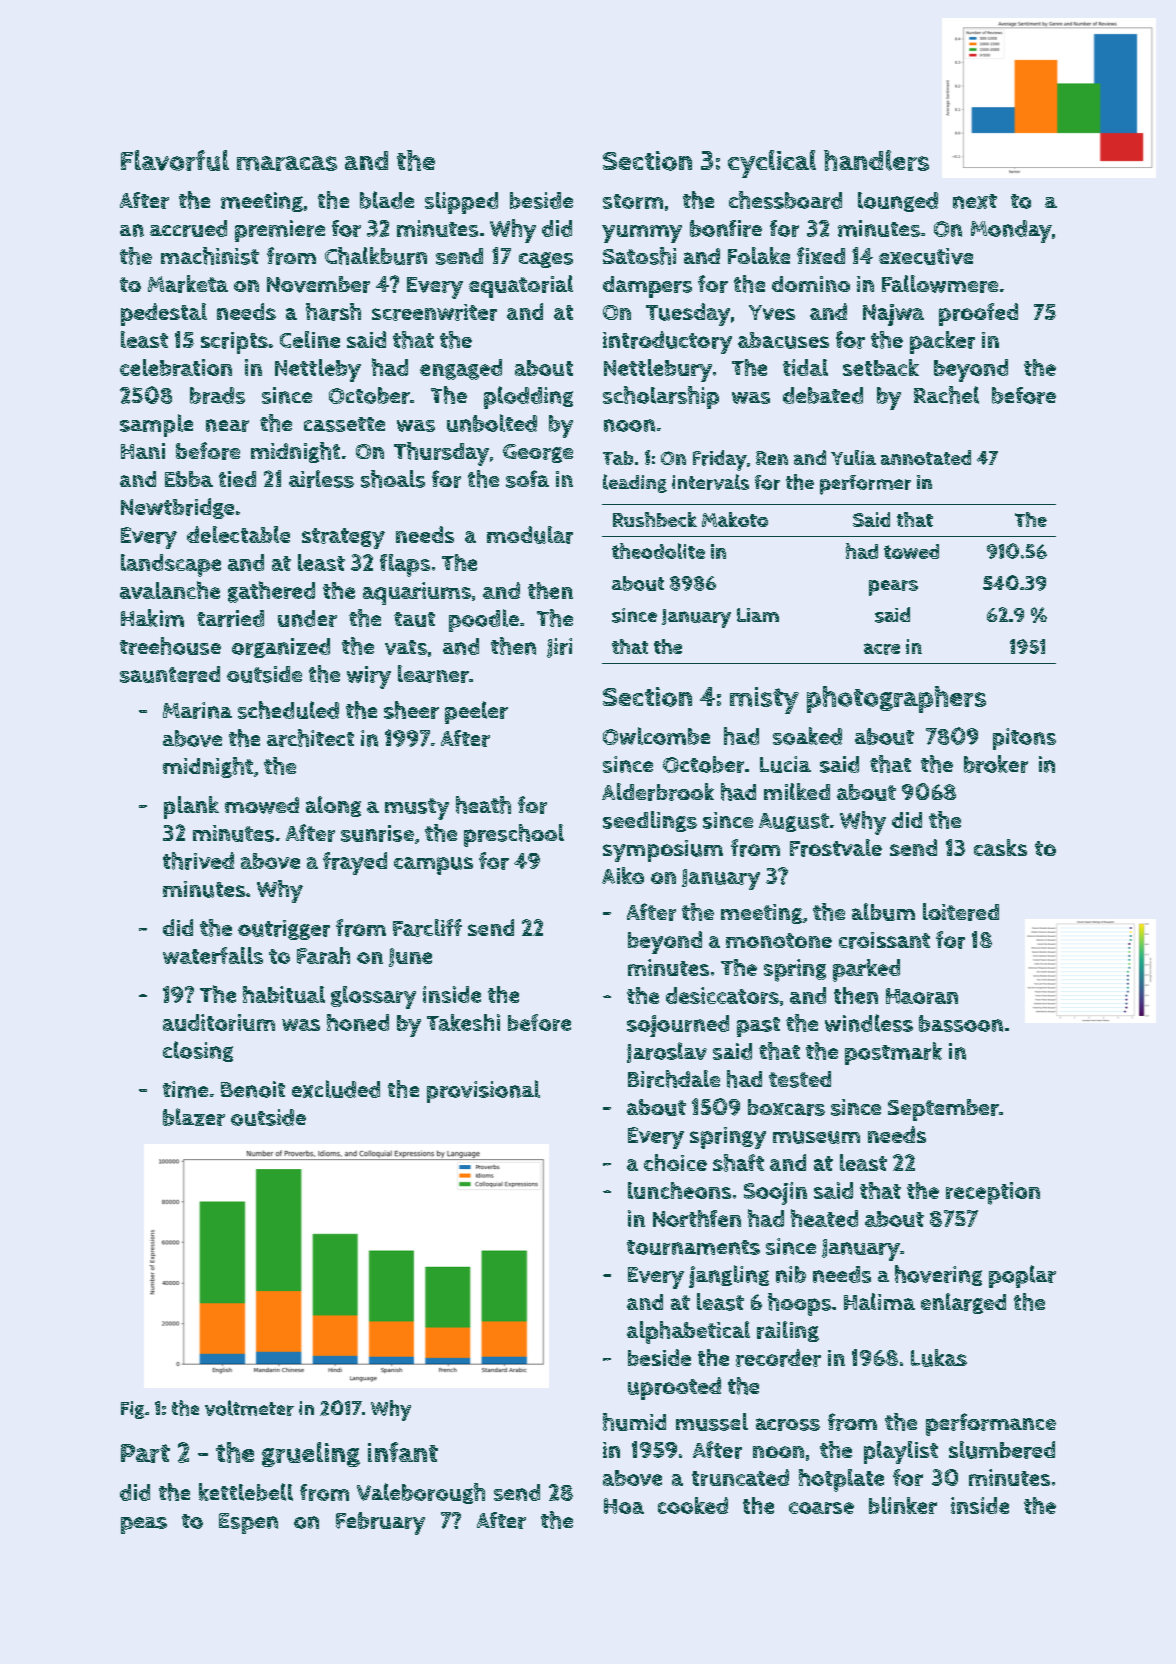 Image resolution: width=1176 pixels, height=1664 pixels. I want to click on provisional, so click(483, 1091).
